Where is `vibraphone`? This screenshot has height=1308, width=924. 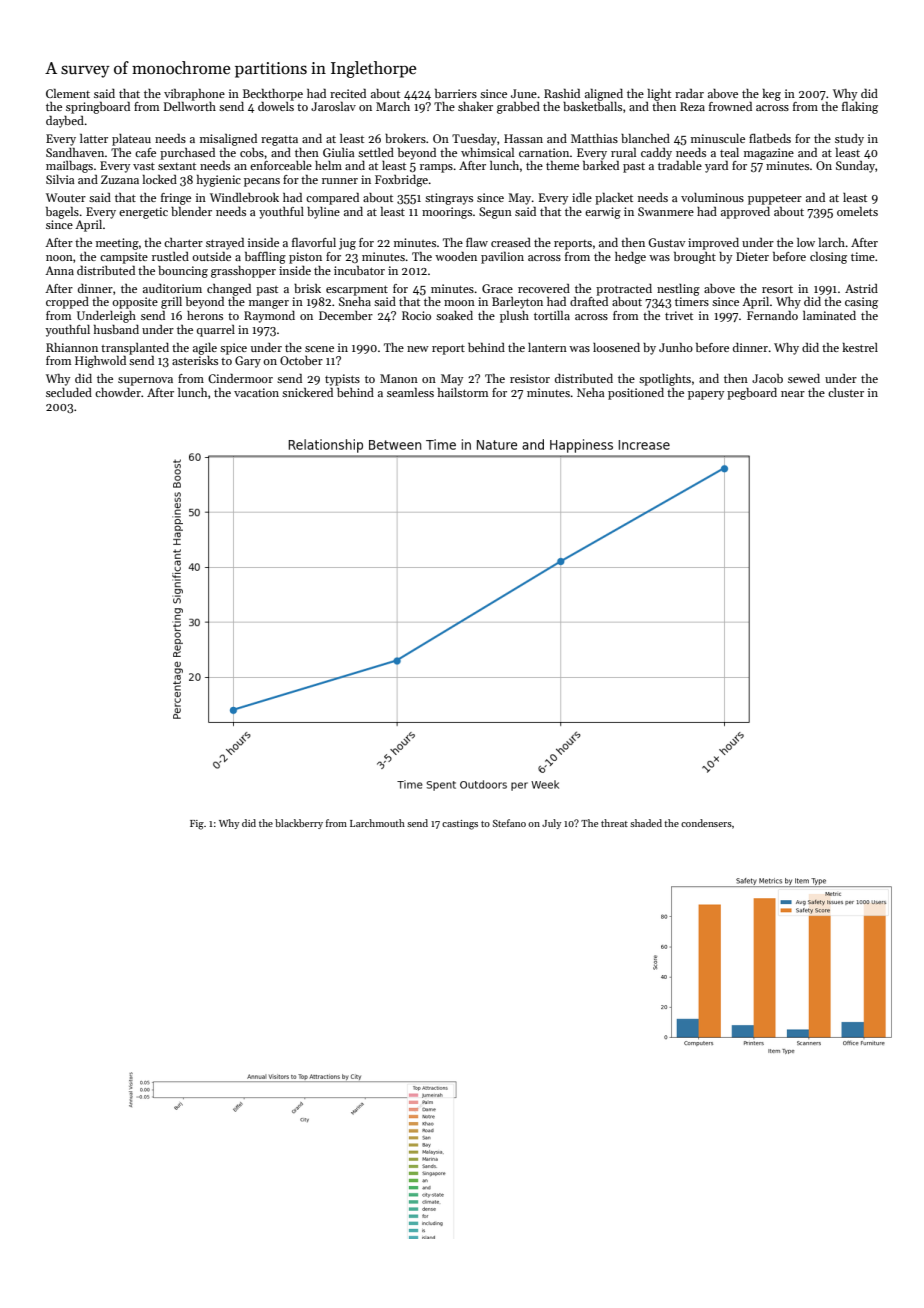
vibraphone is located at coordinates (194, 95).
